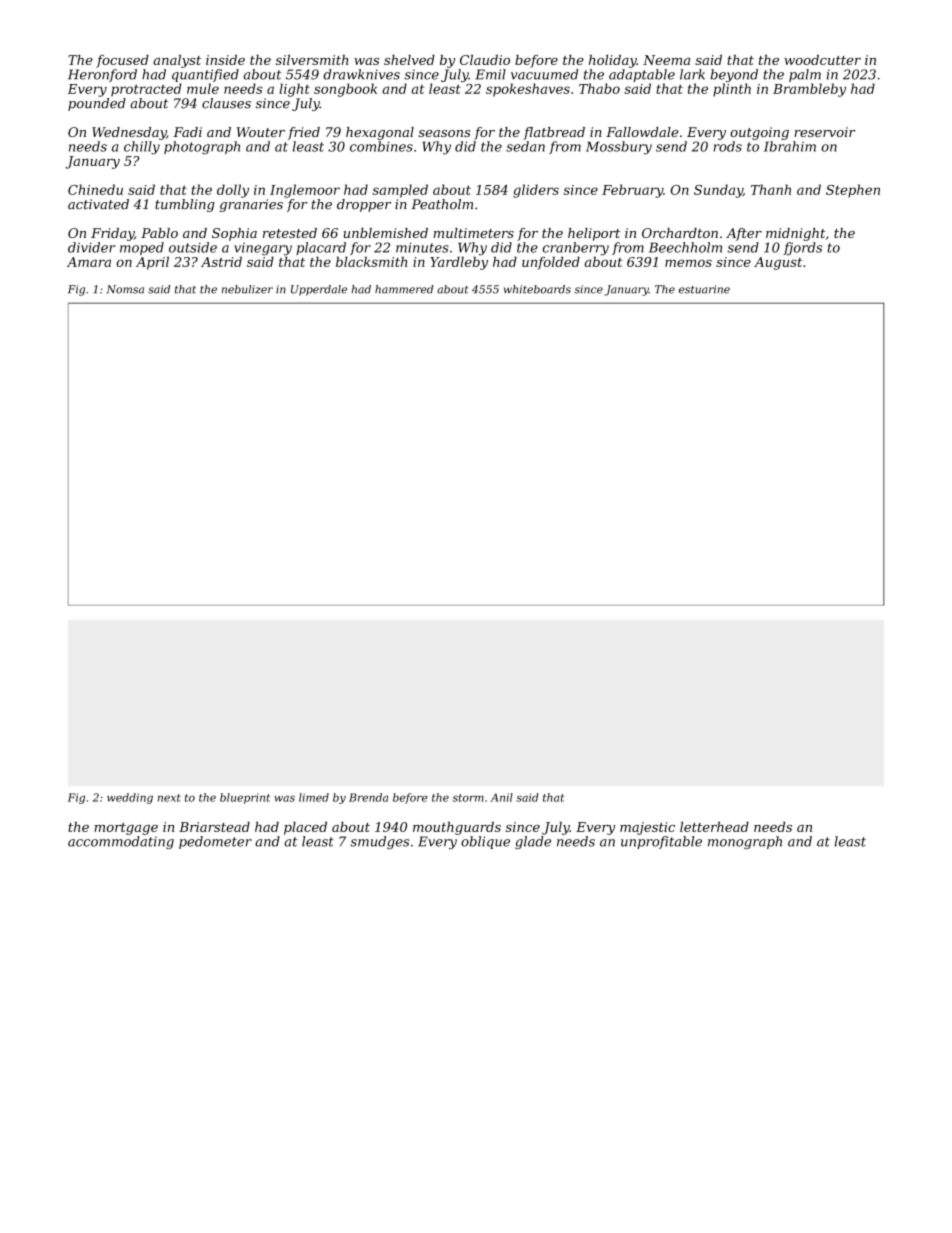 The image size is (952, 1233). What do you see at coordinates (714, 827) in the screenshot?
I see `letterhead` at bounding box center [714, 827].
